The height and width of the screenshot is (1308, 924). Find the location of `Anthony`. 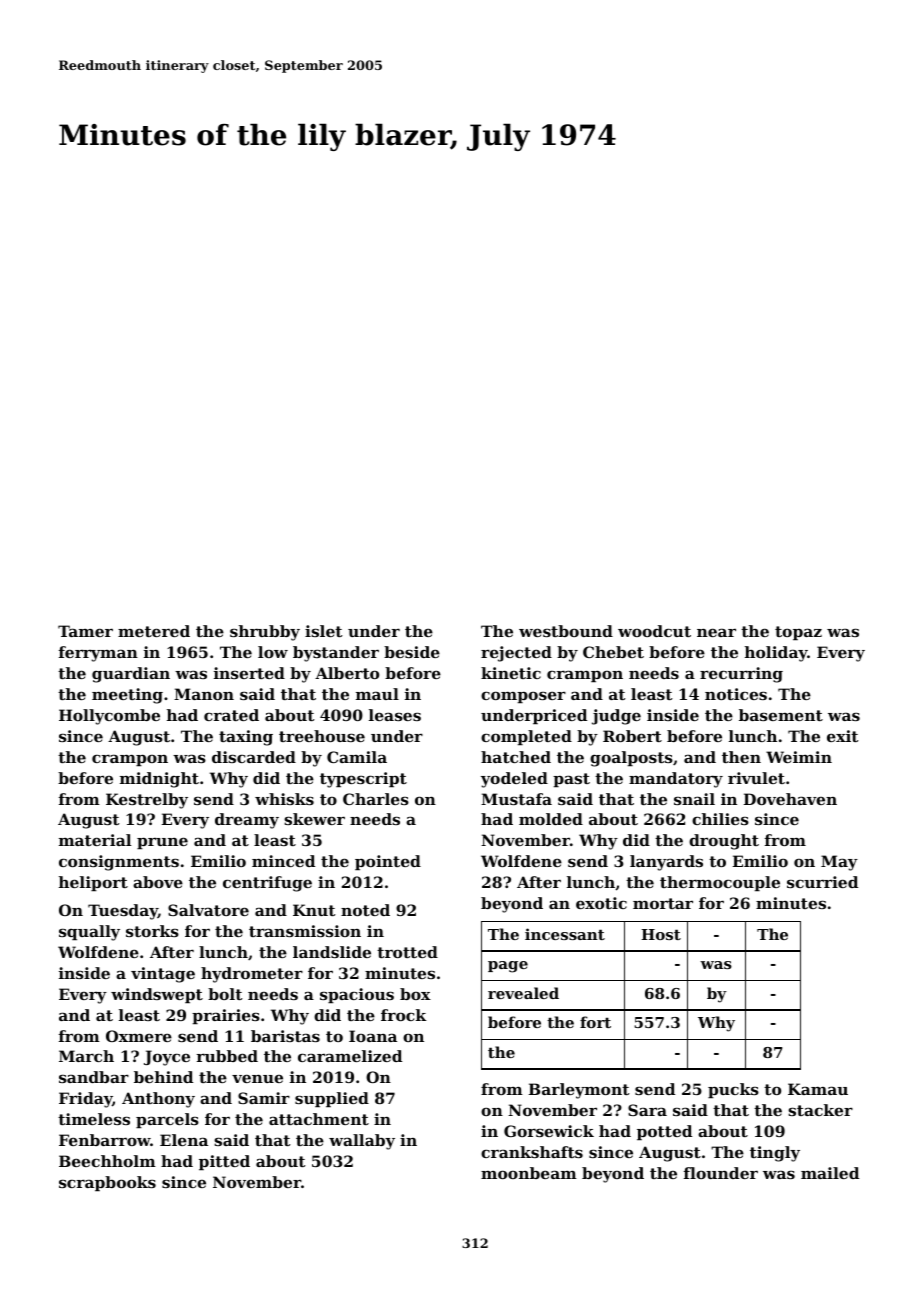

Anthony is located at coordinates (158, 1100).
